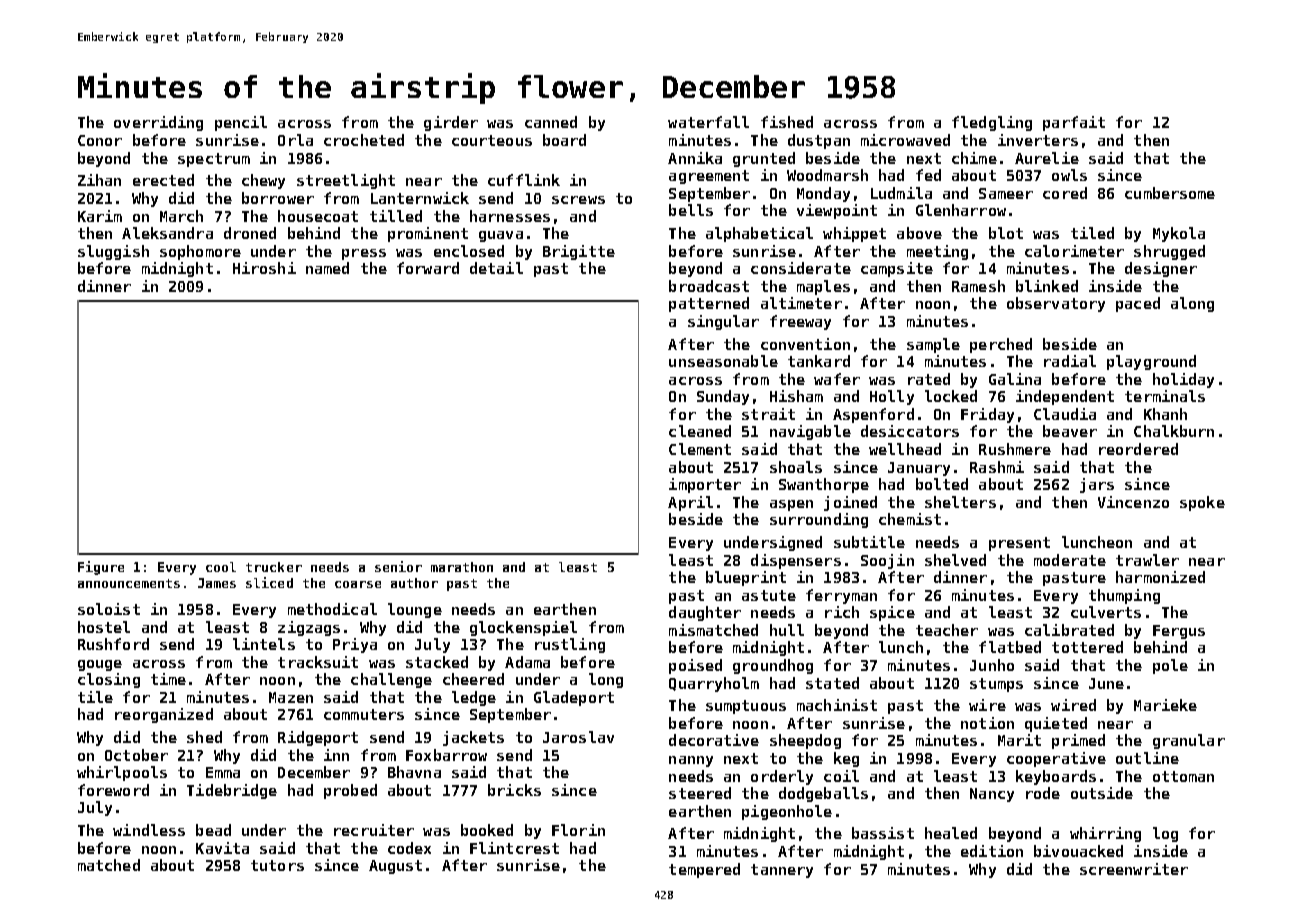 This screenshot has width=1308, height=924. What do you see at coordinates (101, 568) in the screenshot?
I see `Figure` at bounding box center [101, 568].
